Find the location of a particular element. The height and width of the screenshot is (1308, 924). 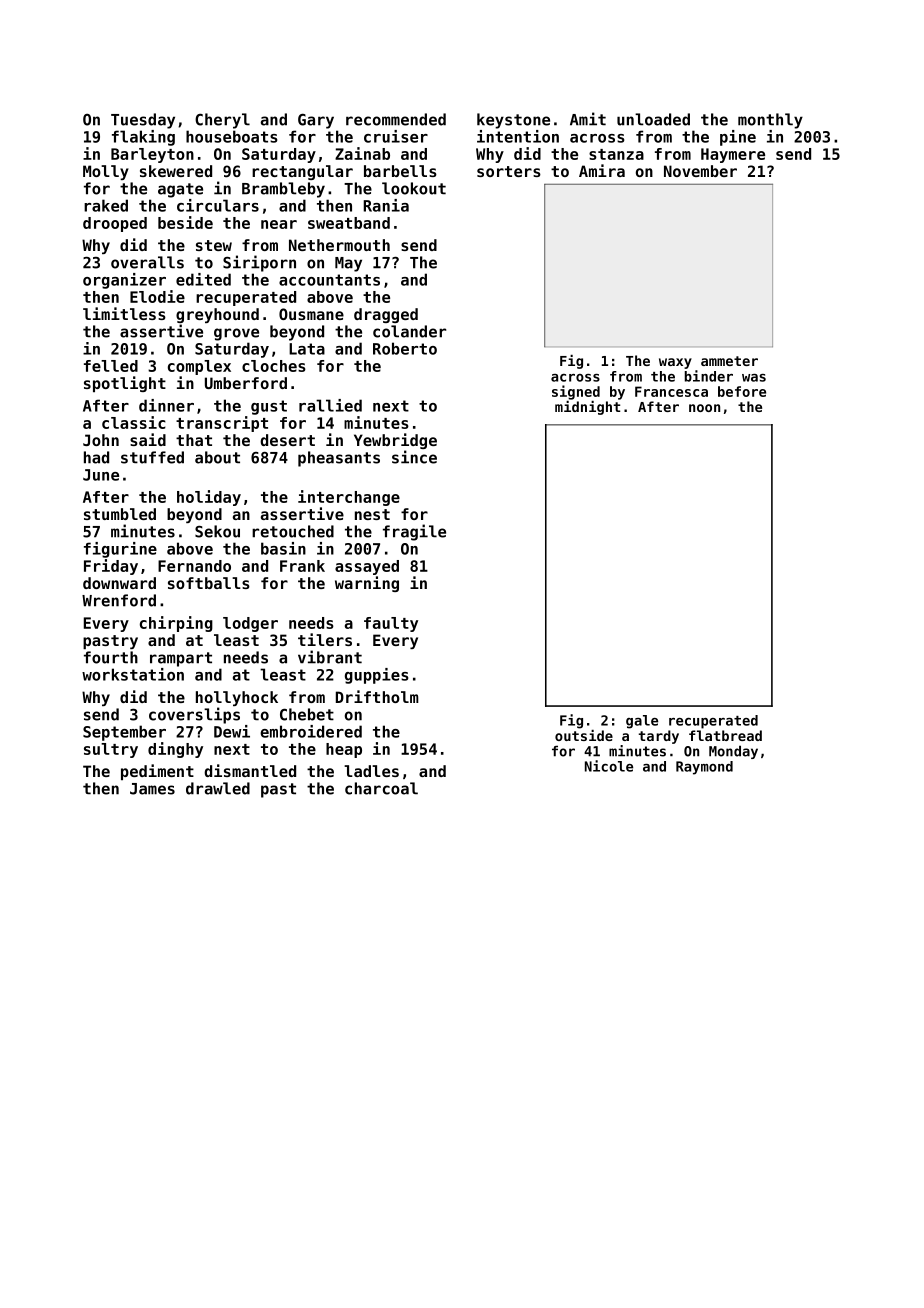

Barleyton is located at coordinates (152, 155).
